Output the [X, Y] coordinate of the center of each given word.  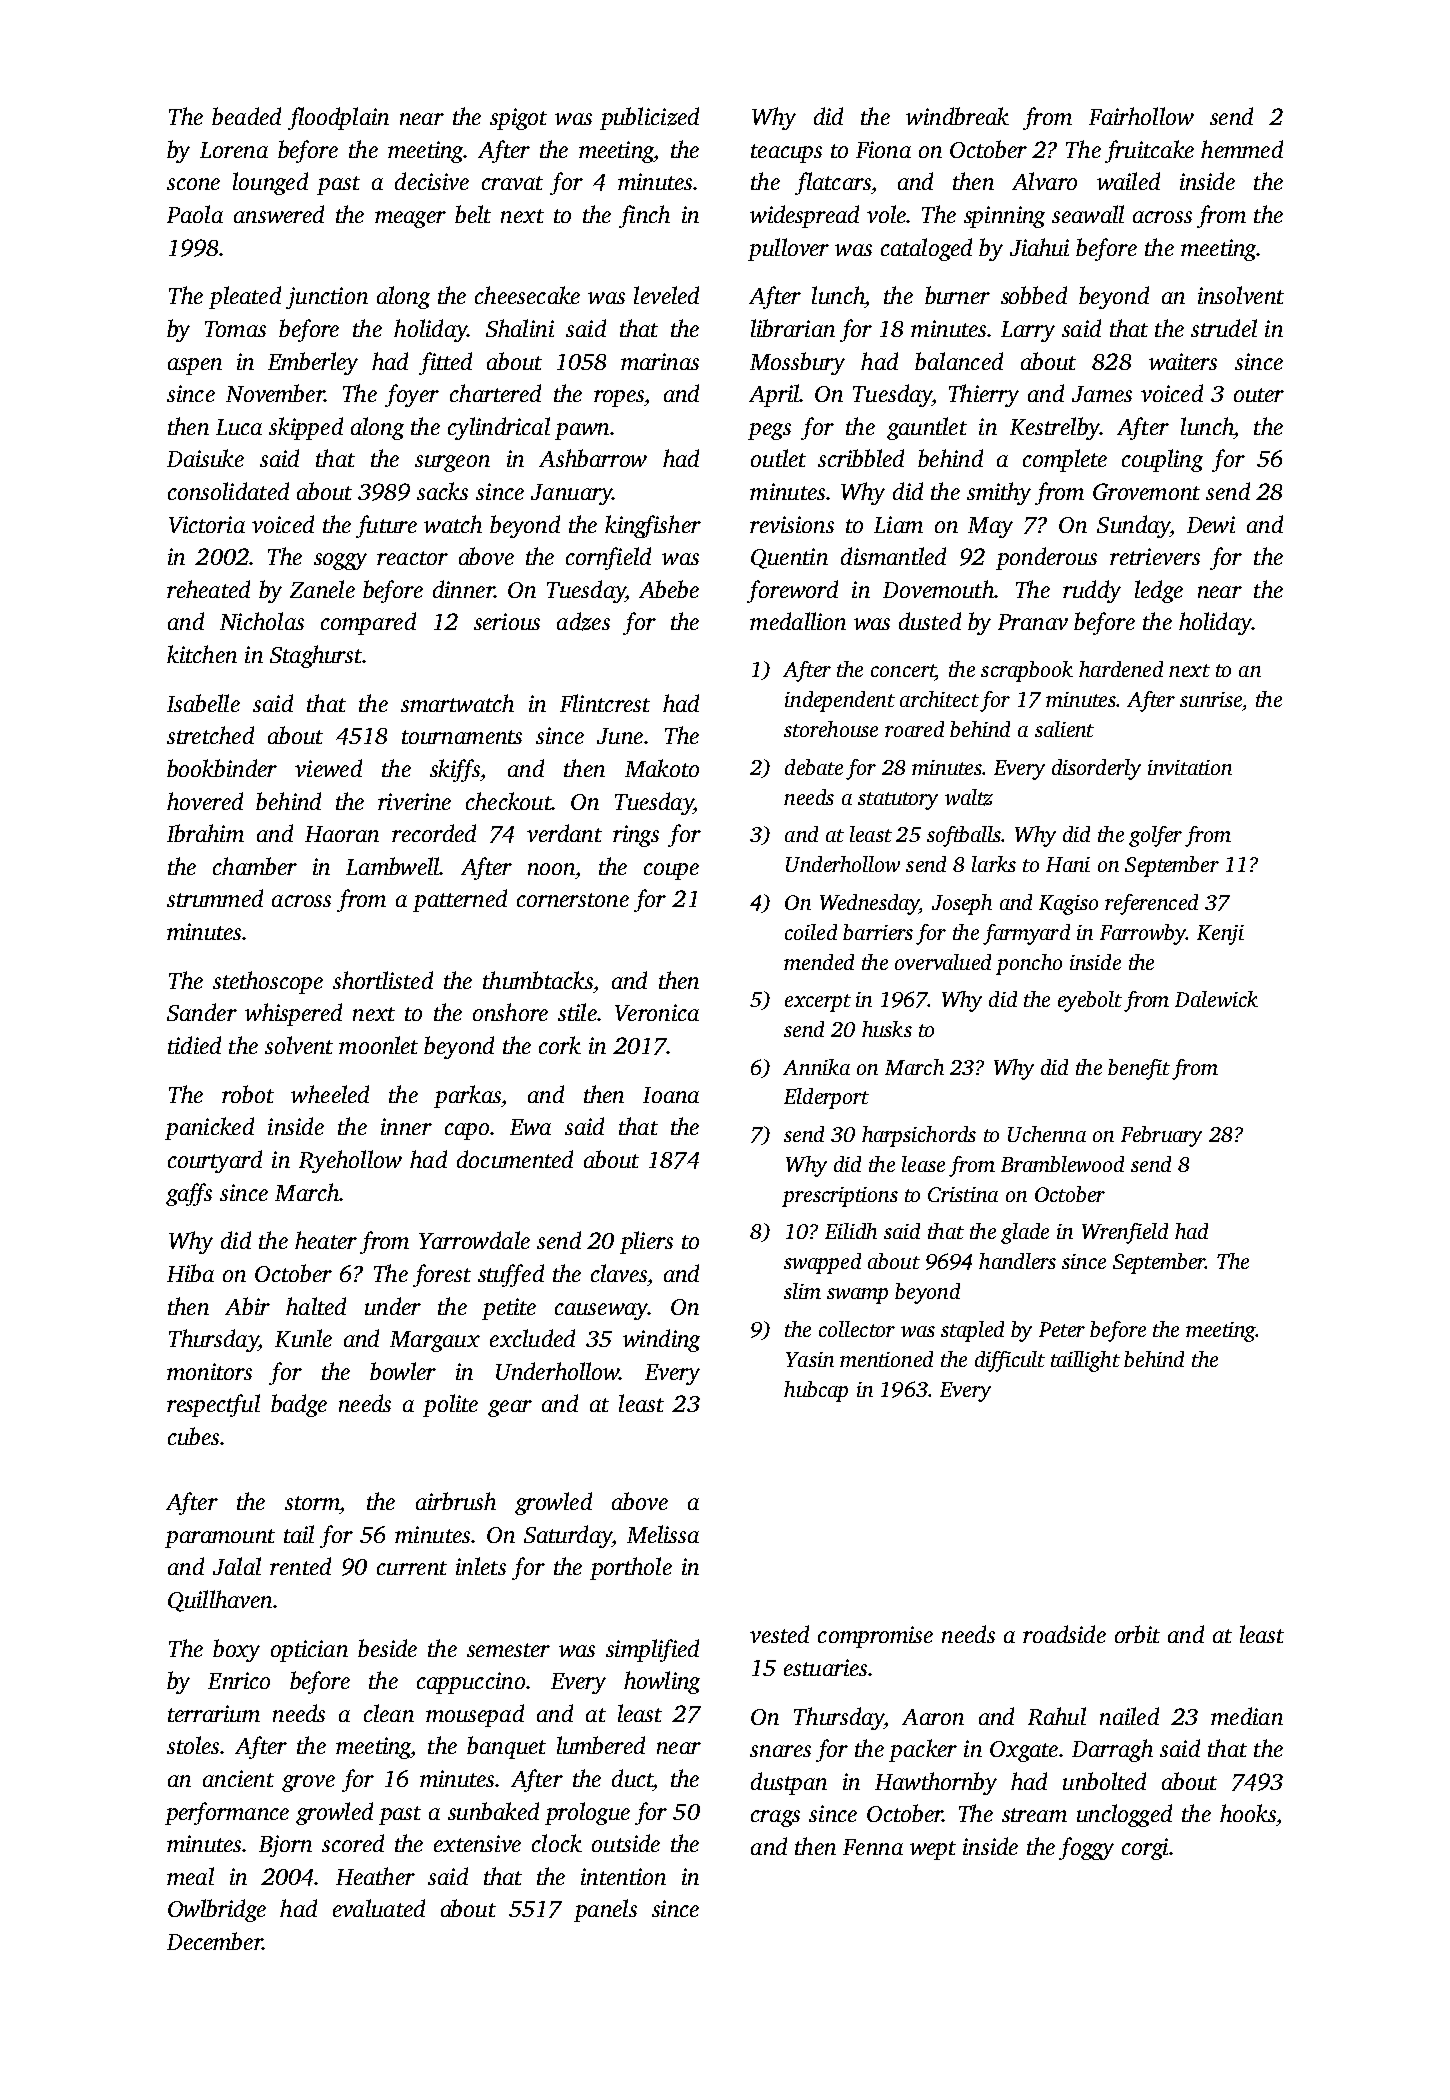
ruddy [1092, 591]
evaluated [379, 1908]
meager [410, 219]
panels [605, 1910]
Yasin [810, 1359]
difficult [1010, 1361]
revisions [792, 524]
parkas [467, 1096]
